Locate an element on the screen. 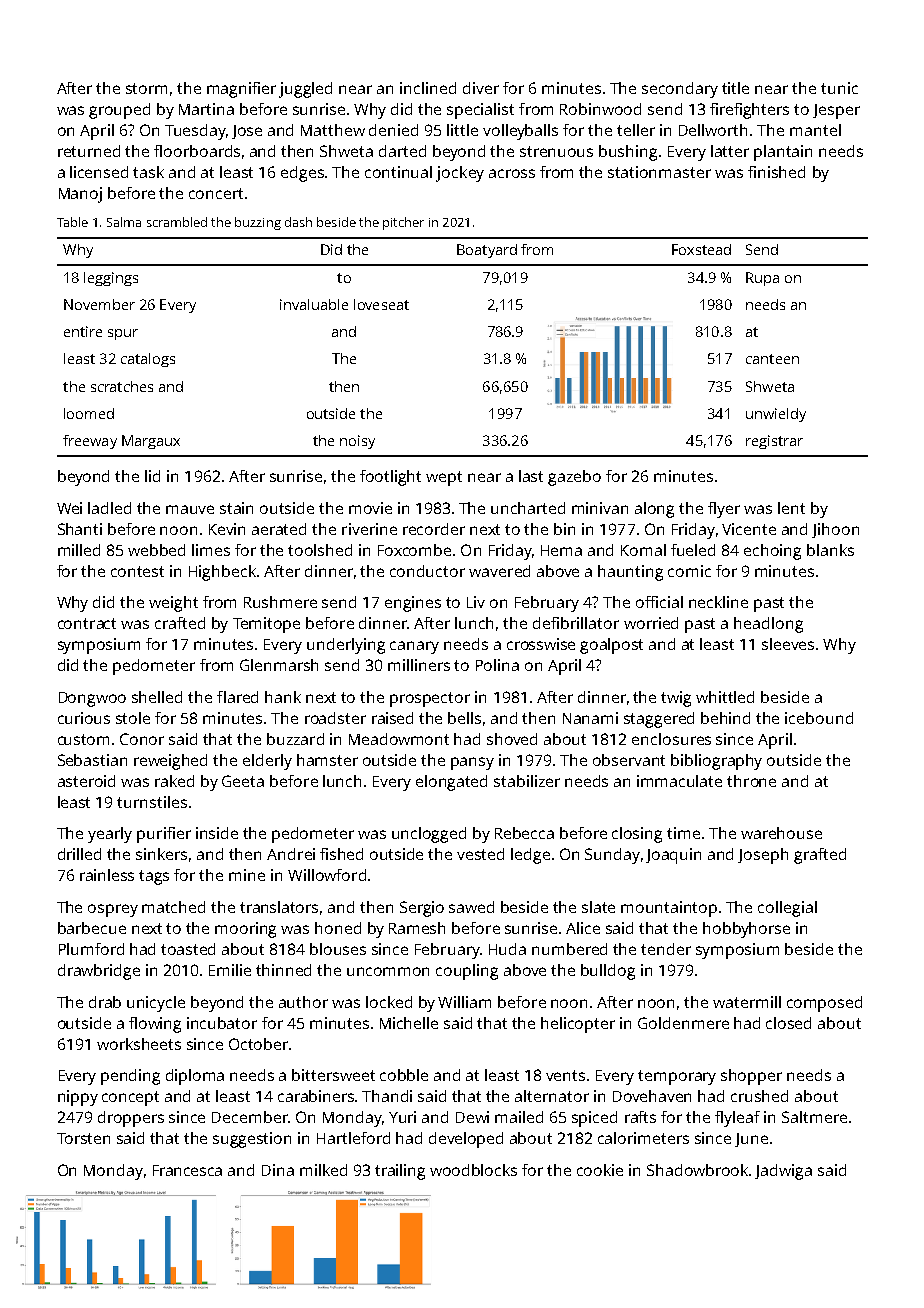 Image resolution: width=924 pixels, height=1308 pixels. Shanti is located at coordinates (80, 529).
